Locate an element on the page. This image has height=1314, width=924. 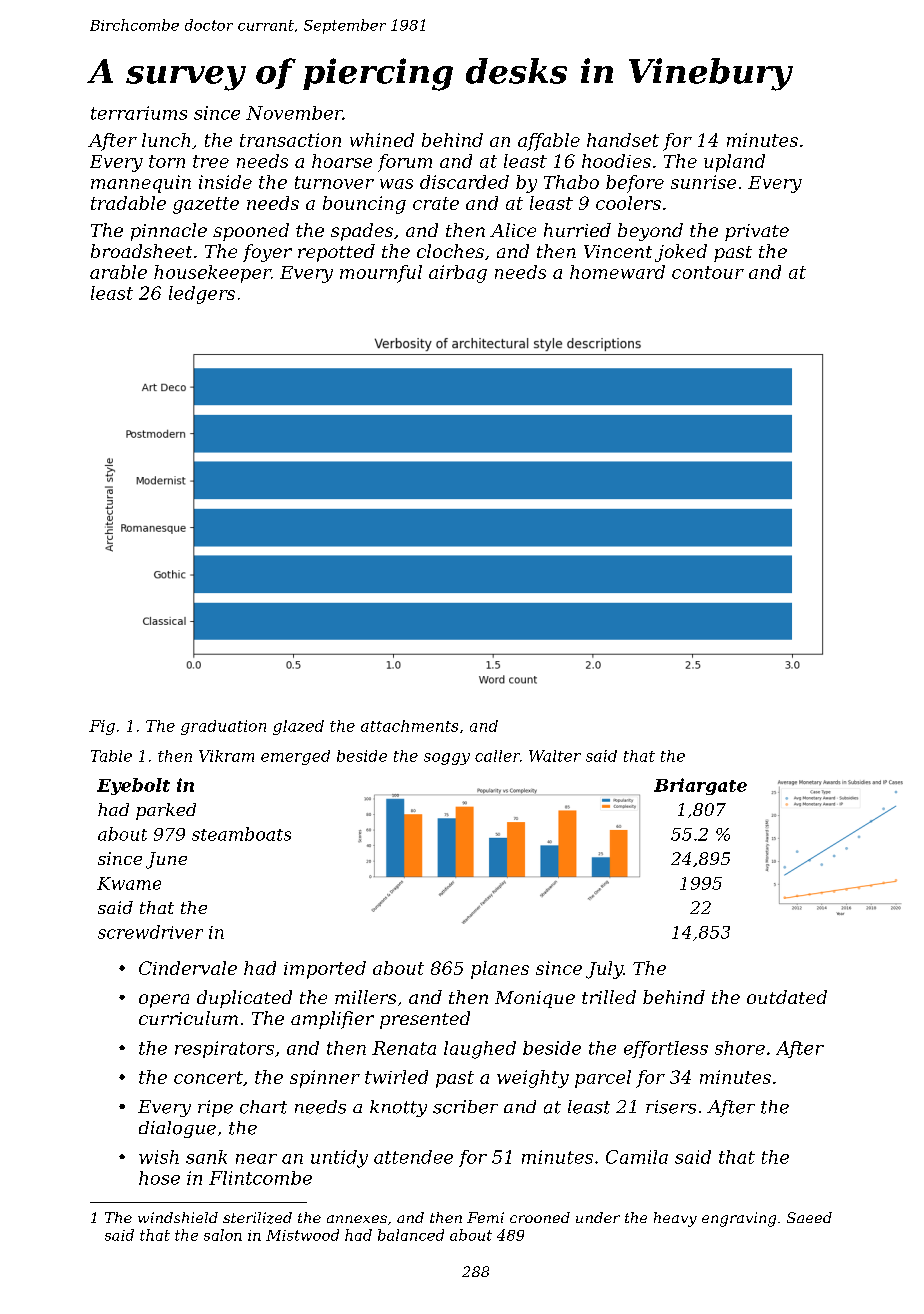
scriber is located at coordinates (465, 1107).
